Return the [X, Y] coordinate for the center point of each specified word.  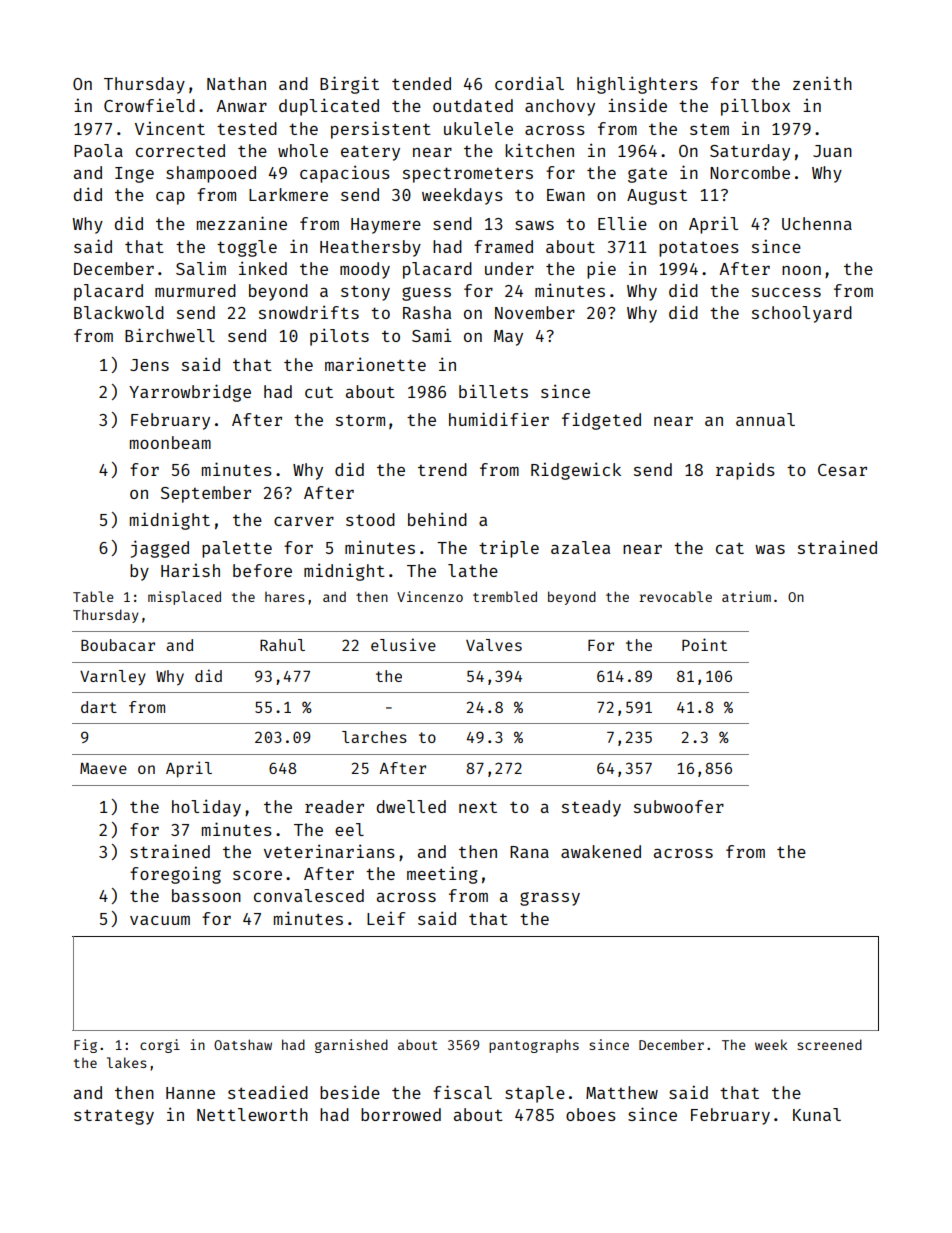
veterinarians [329, 851]
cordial [529, 83]
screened [829, 1044]
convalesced [309, 895]
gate [647, 175]
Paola [98, 150]
